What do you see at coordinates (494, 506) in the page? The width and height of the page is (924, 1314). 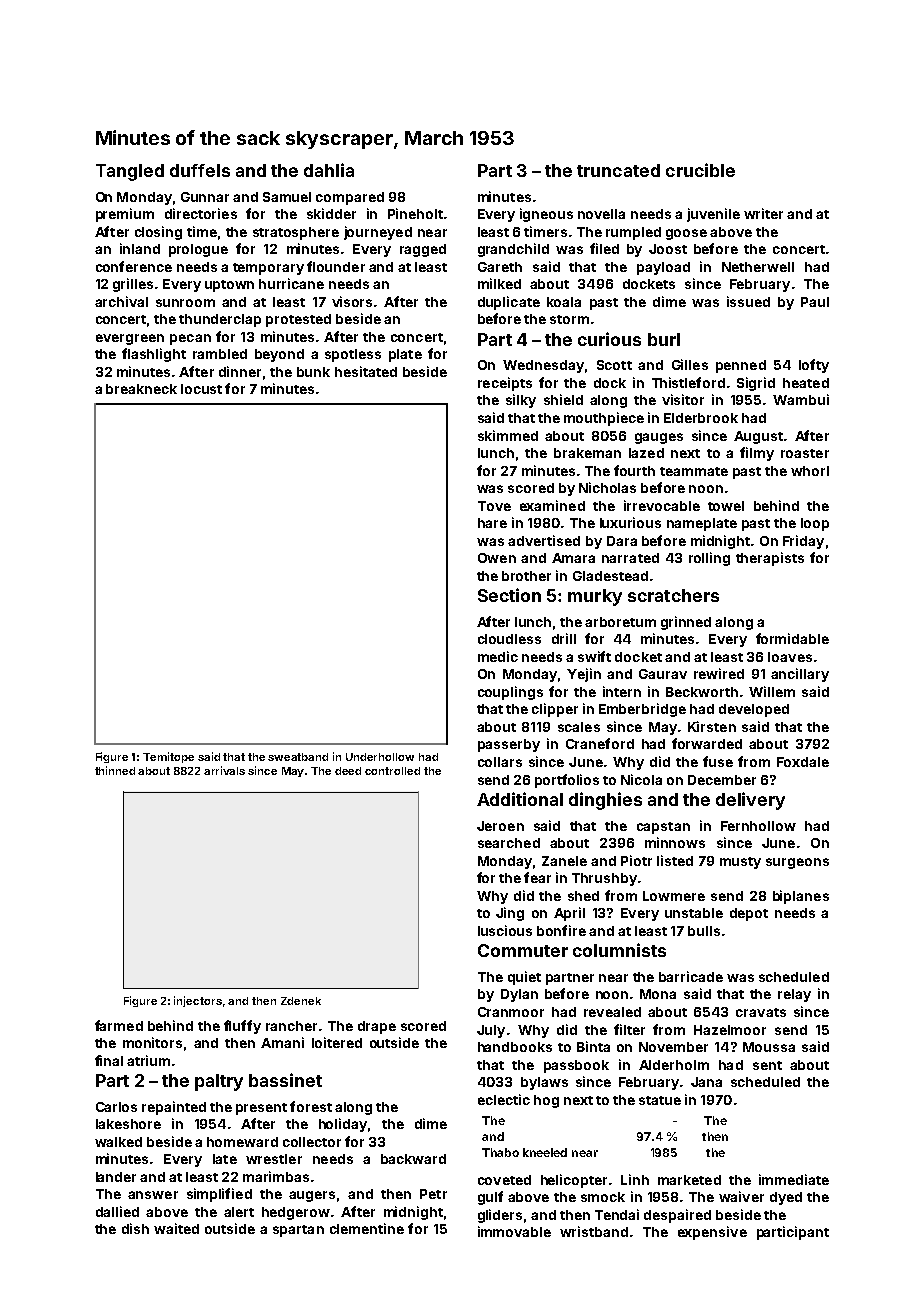 I see `Tove` at bounding box center [494, 506].
